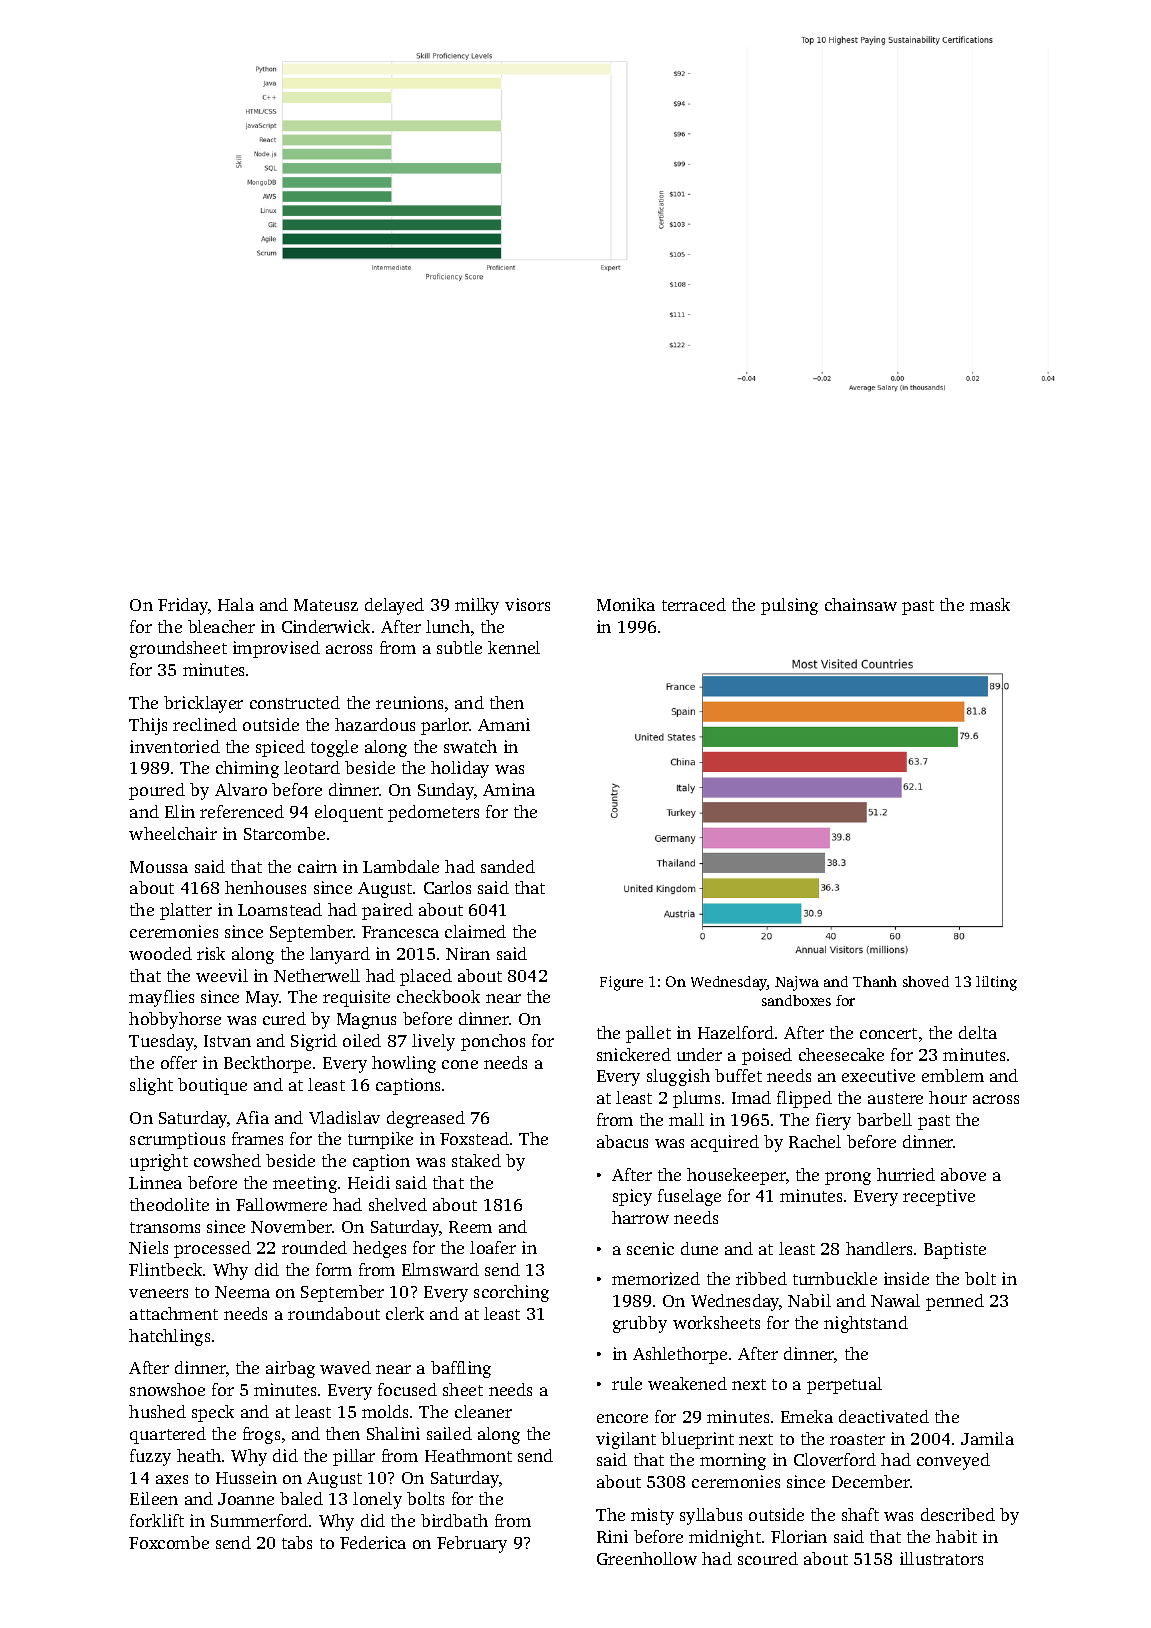 The image size is (1151, 1628). I want to click on slight, so click(151, 1086).
